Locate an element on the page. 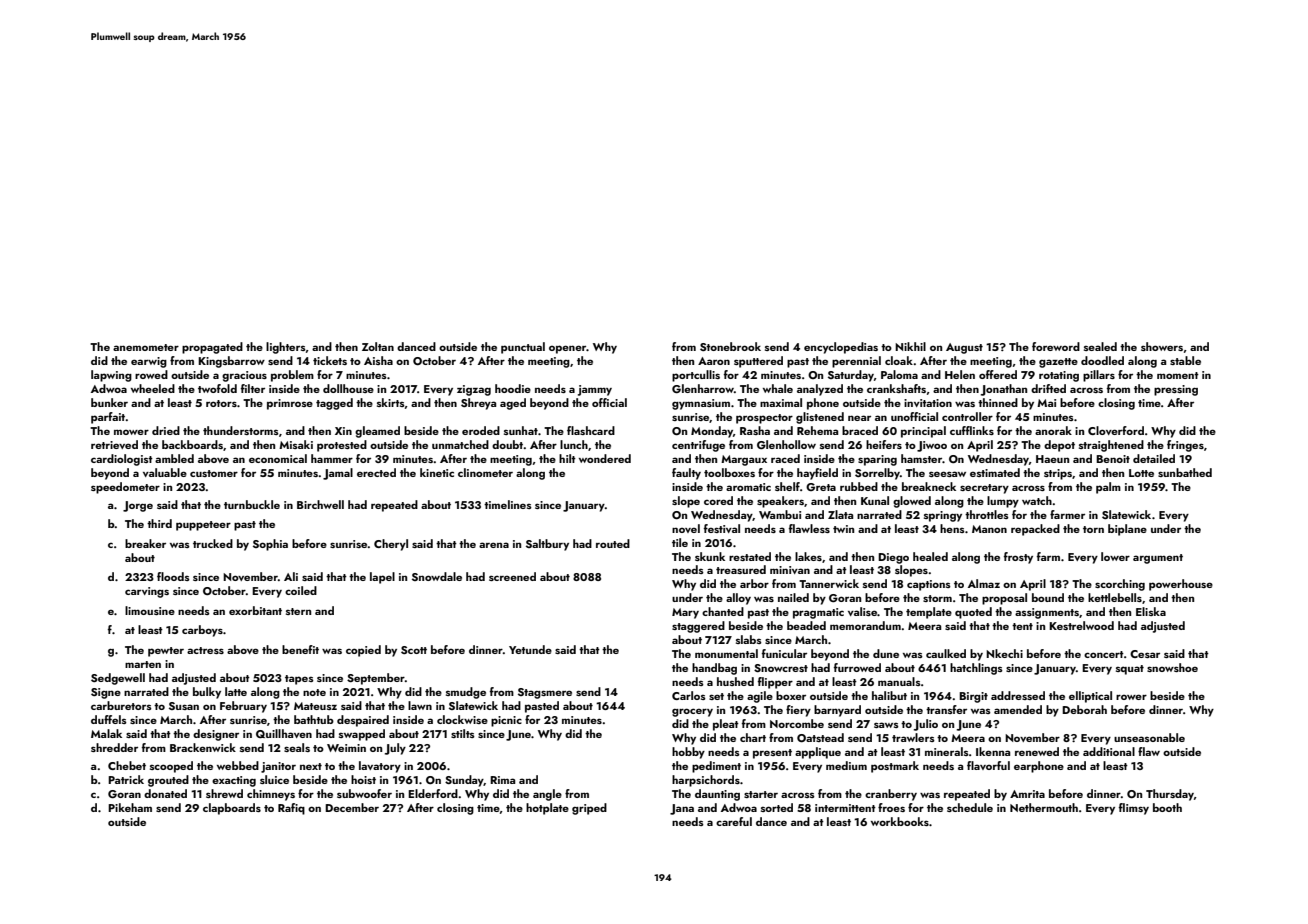  floods is located at coordinates (173, 576).
